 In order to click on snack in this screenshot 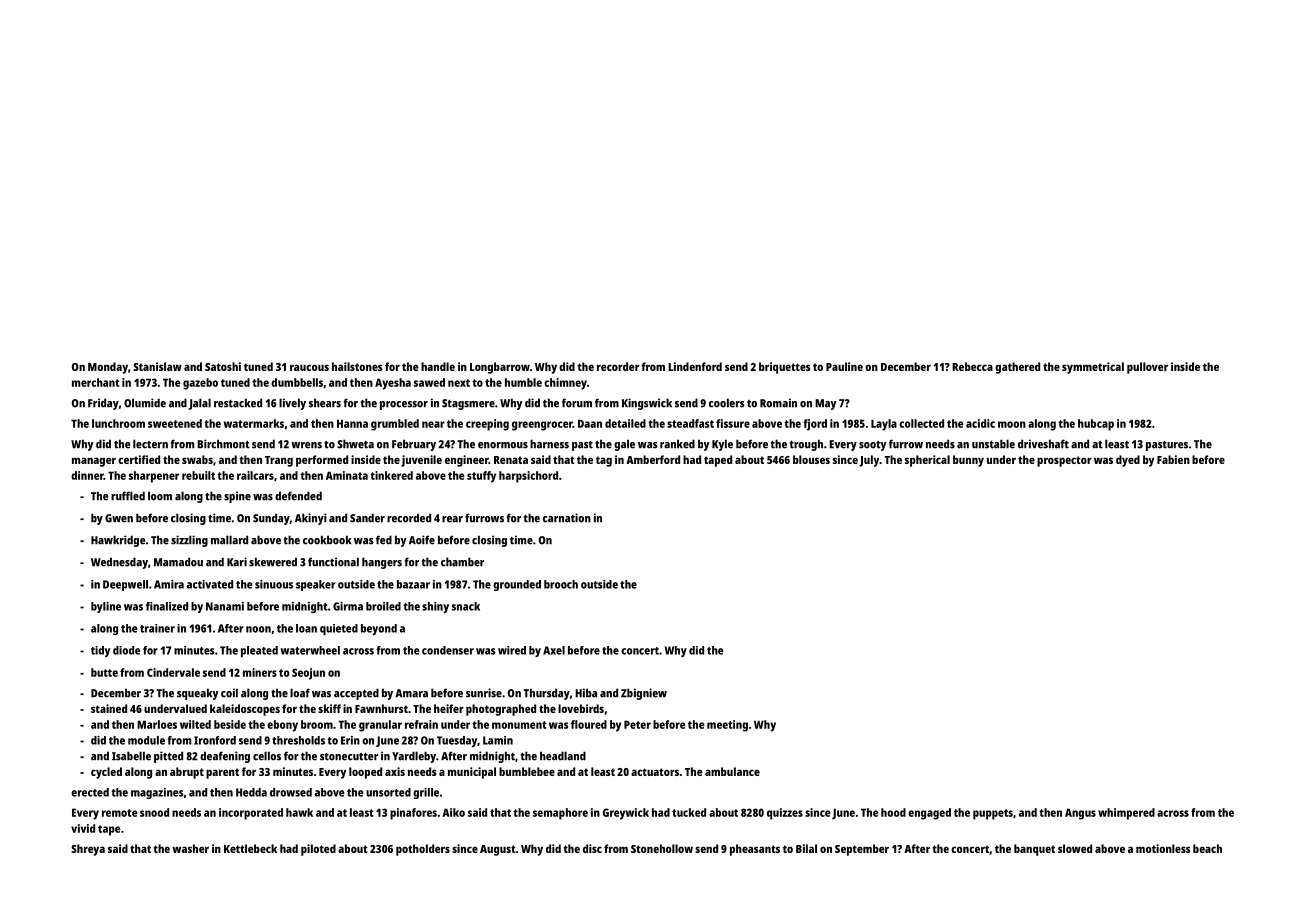, I will do `click(466, 606)`.
